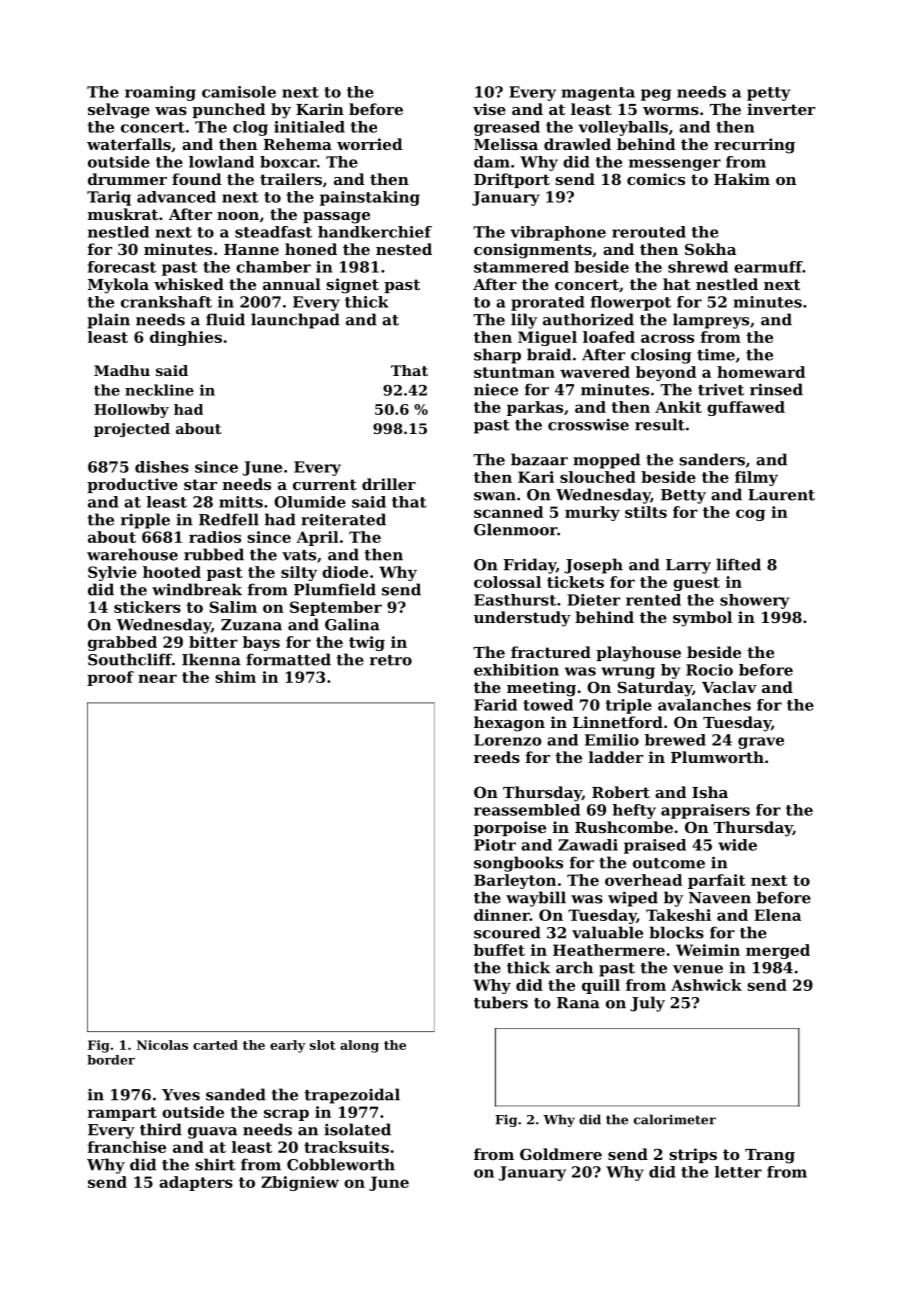  I want to click on Farid, so click(495, 705).
